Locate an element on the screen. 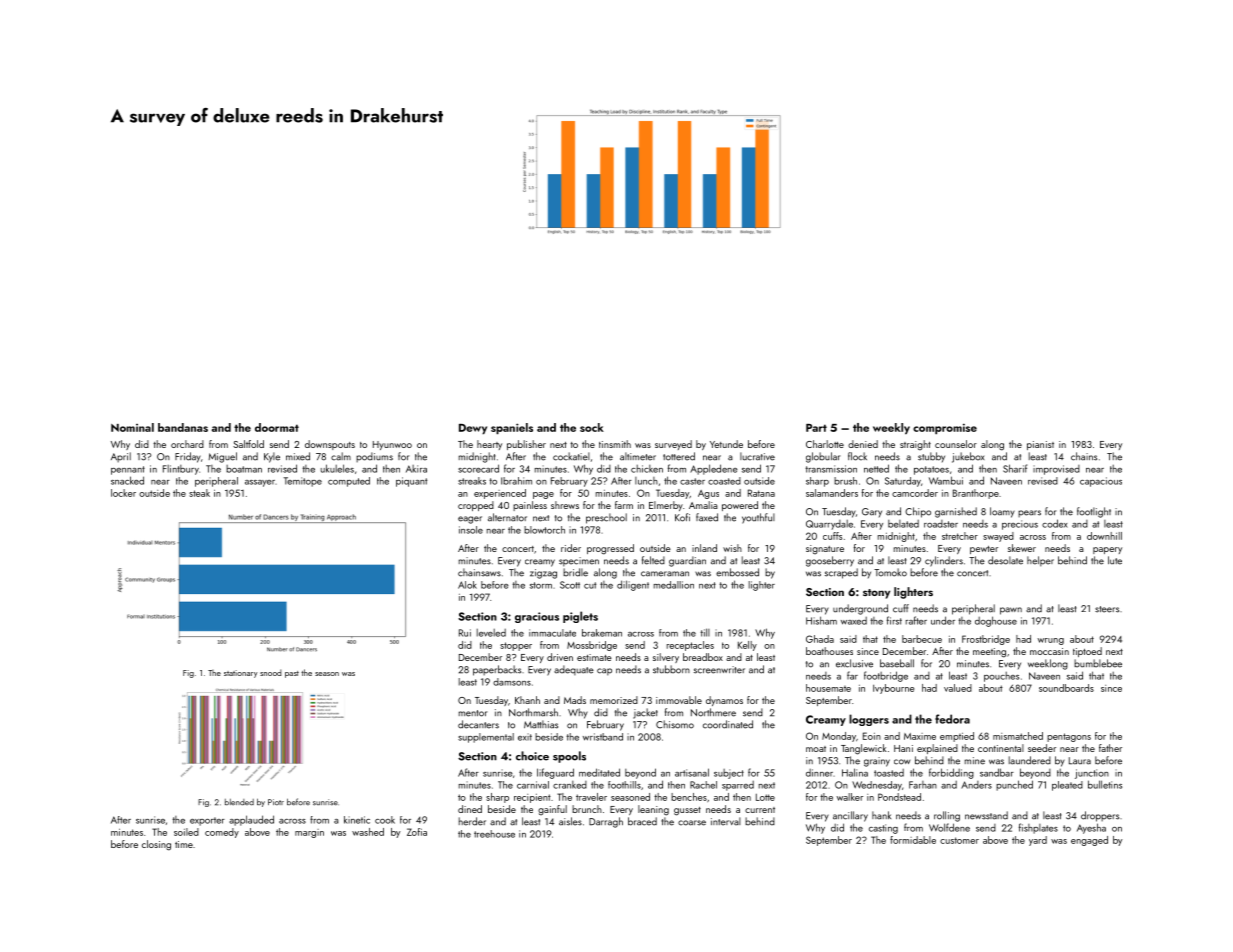 The image size is (1233, 952). compromise is located at coordinates (945, 429).
